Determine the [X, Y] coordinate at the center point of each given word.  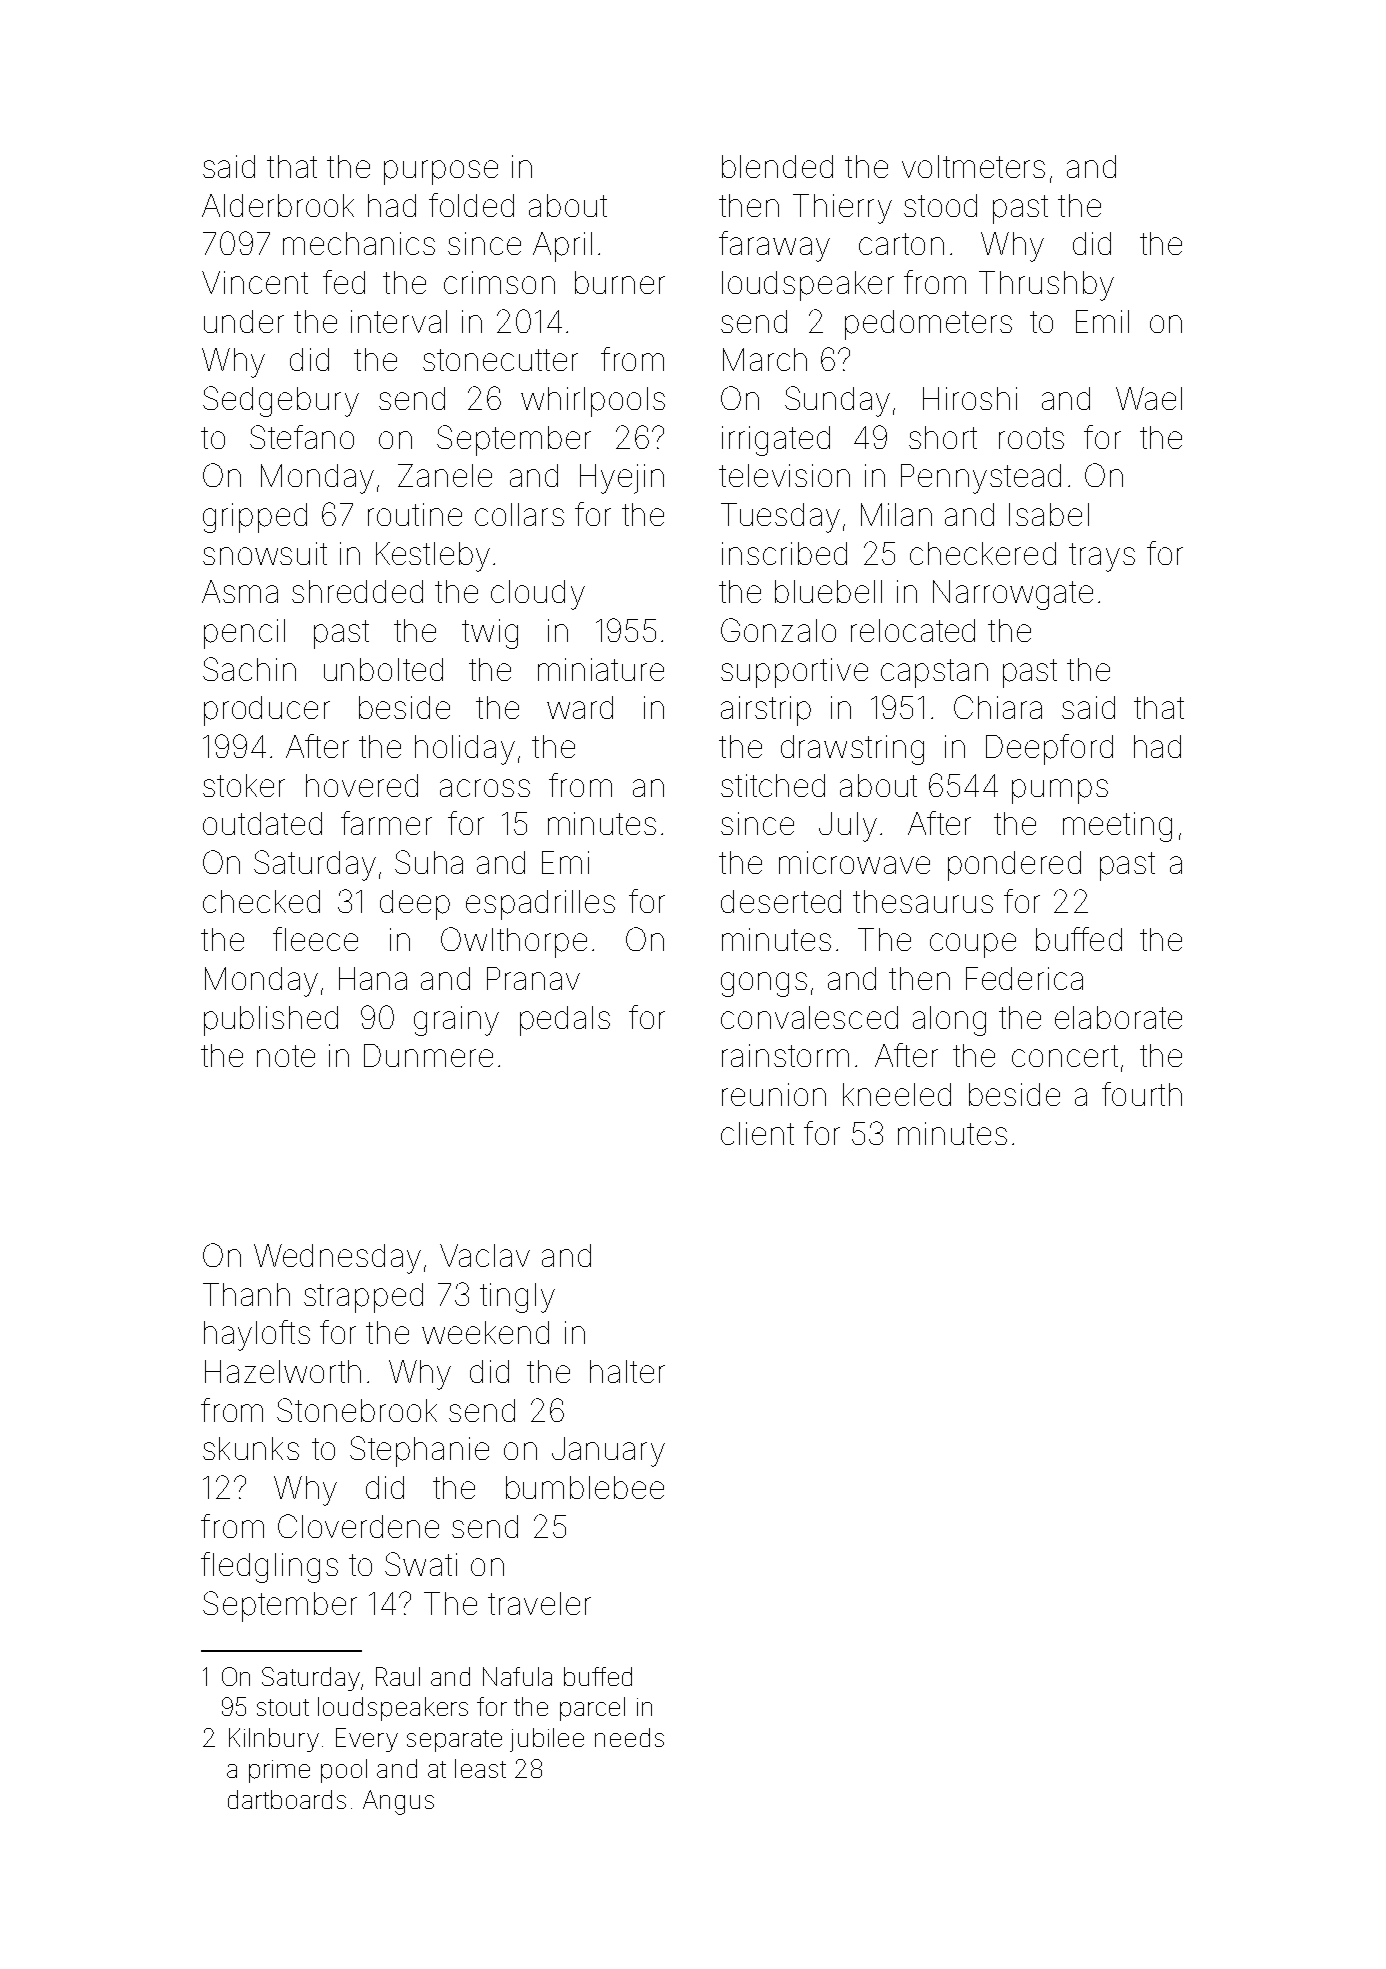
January [608, 1452]
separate [454, 1741]
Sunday [837, 401]
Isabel [1049, 514]
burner [620, 282]
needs [629, 1737]
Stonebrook [357, 1410]
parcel [592, 1709]
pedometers [928, 325]
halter [627, 1371]
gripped [255, 518]
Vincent [255, 282]
